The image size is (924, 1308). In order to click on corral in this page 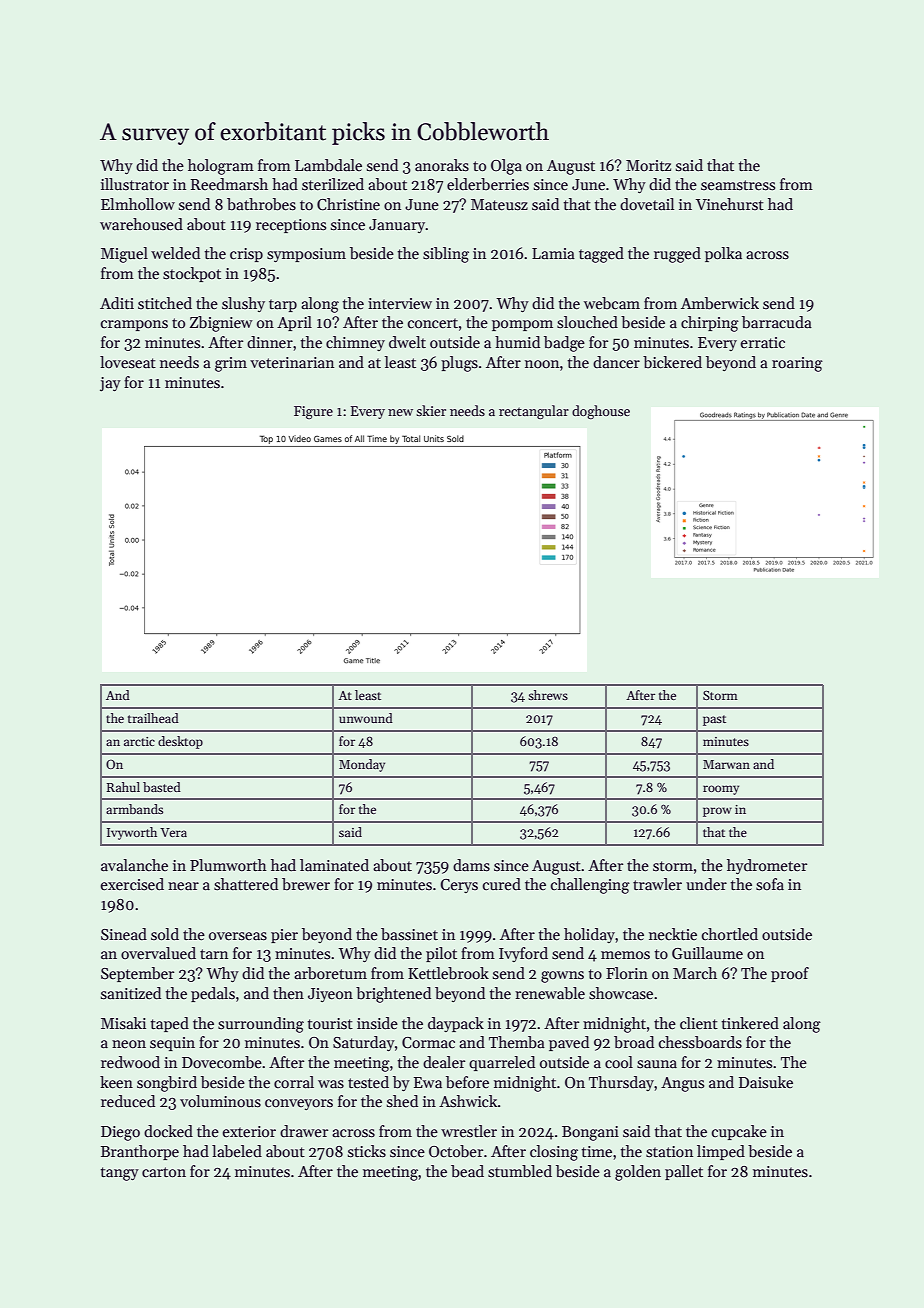, I will do `click(294, 1082)`.
